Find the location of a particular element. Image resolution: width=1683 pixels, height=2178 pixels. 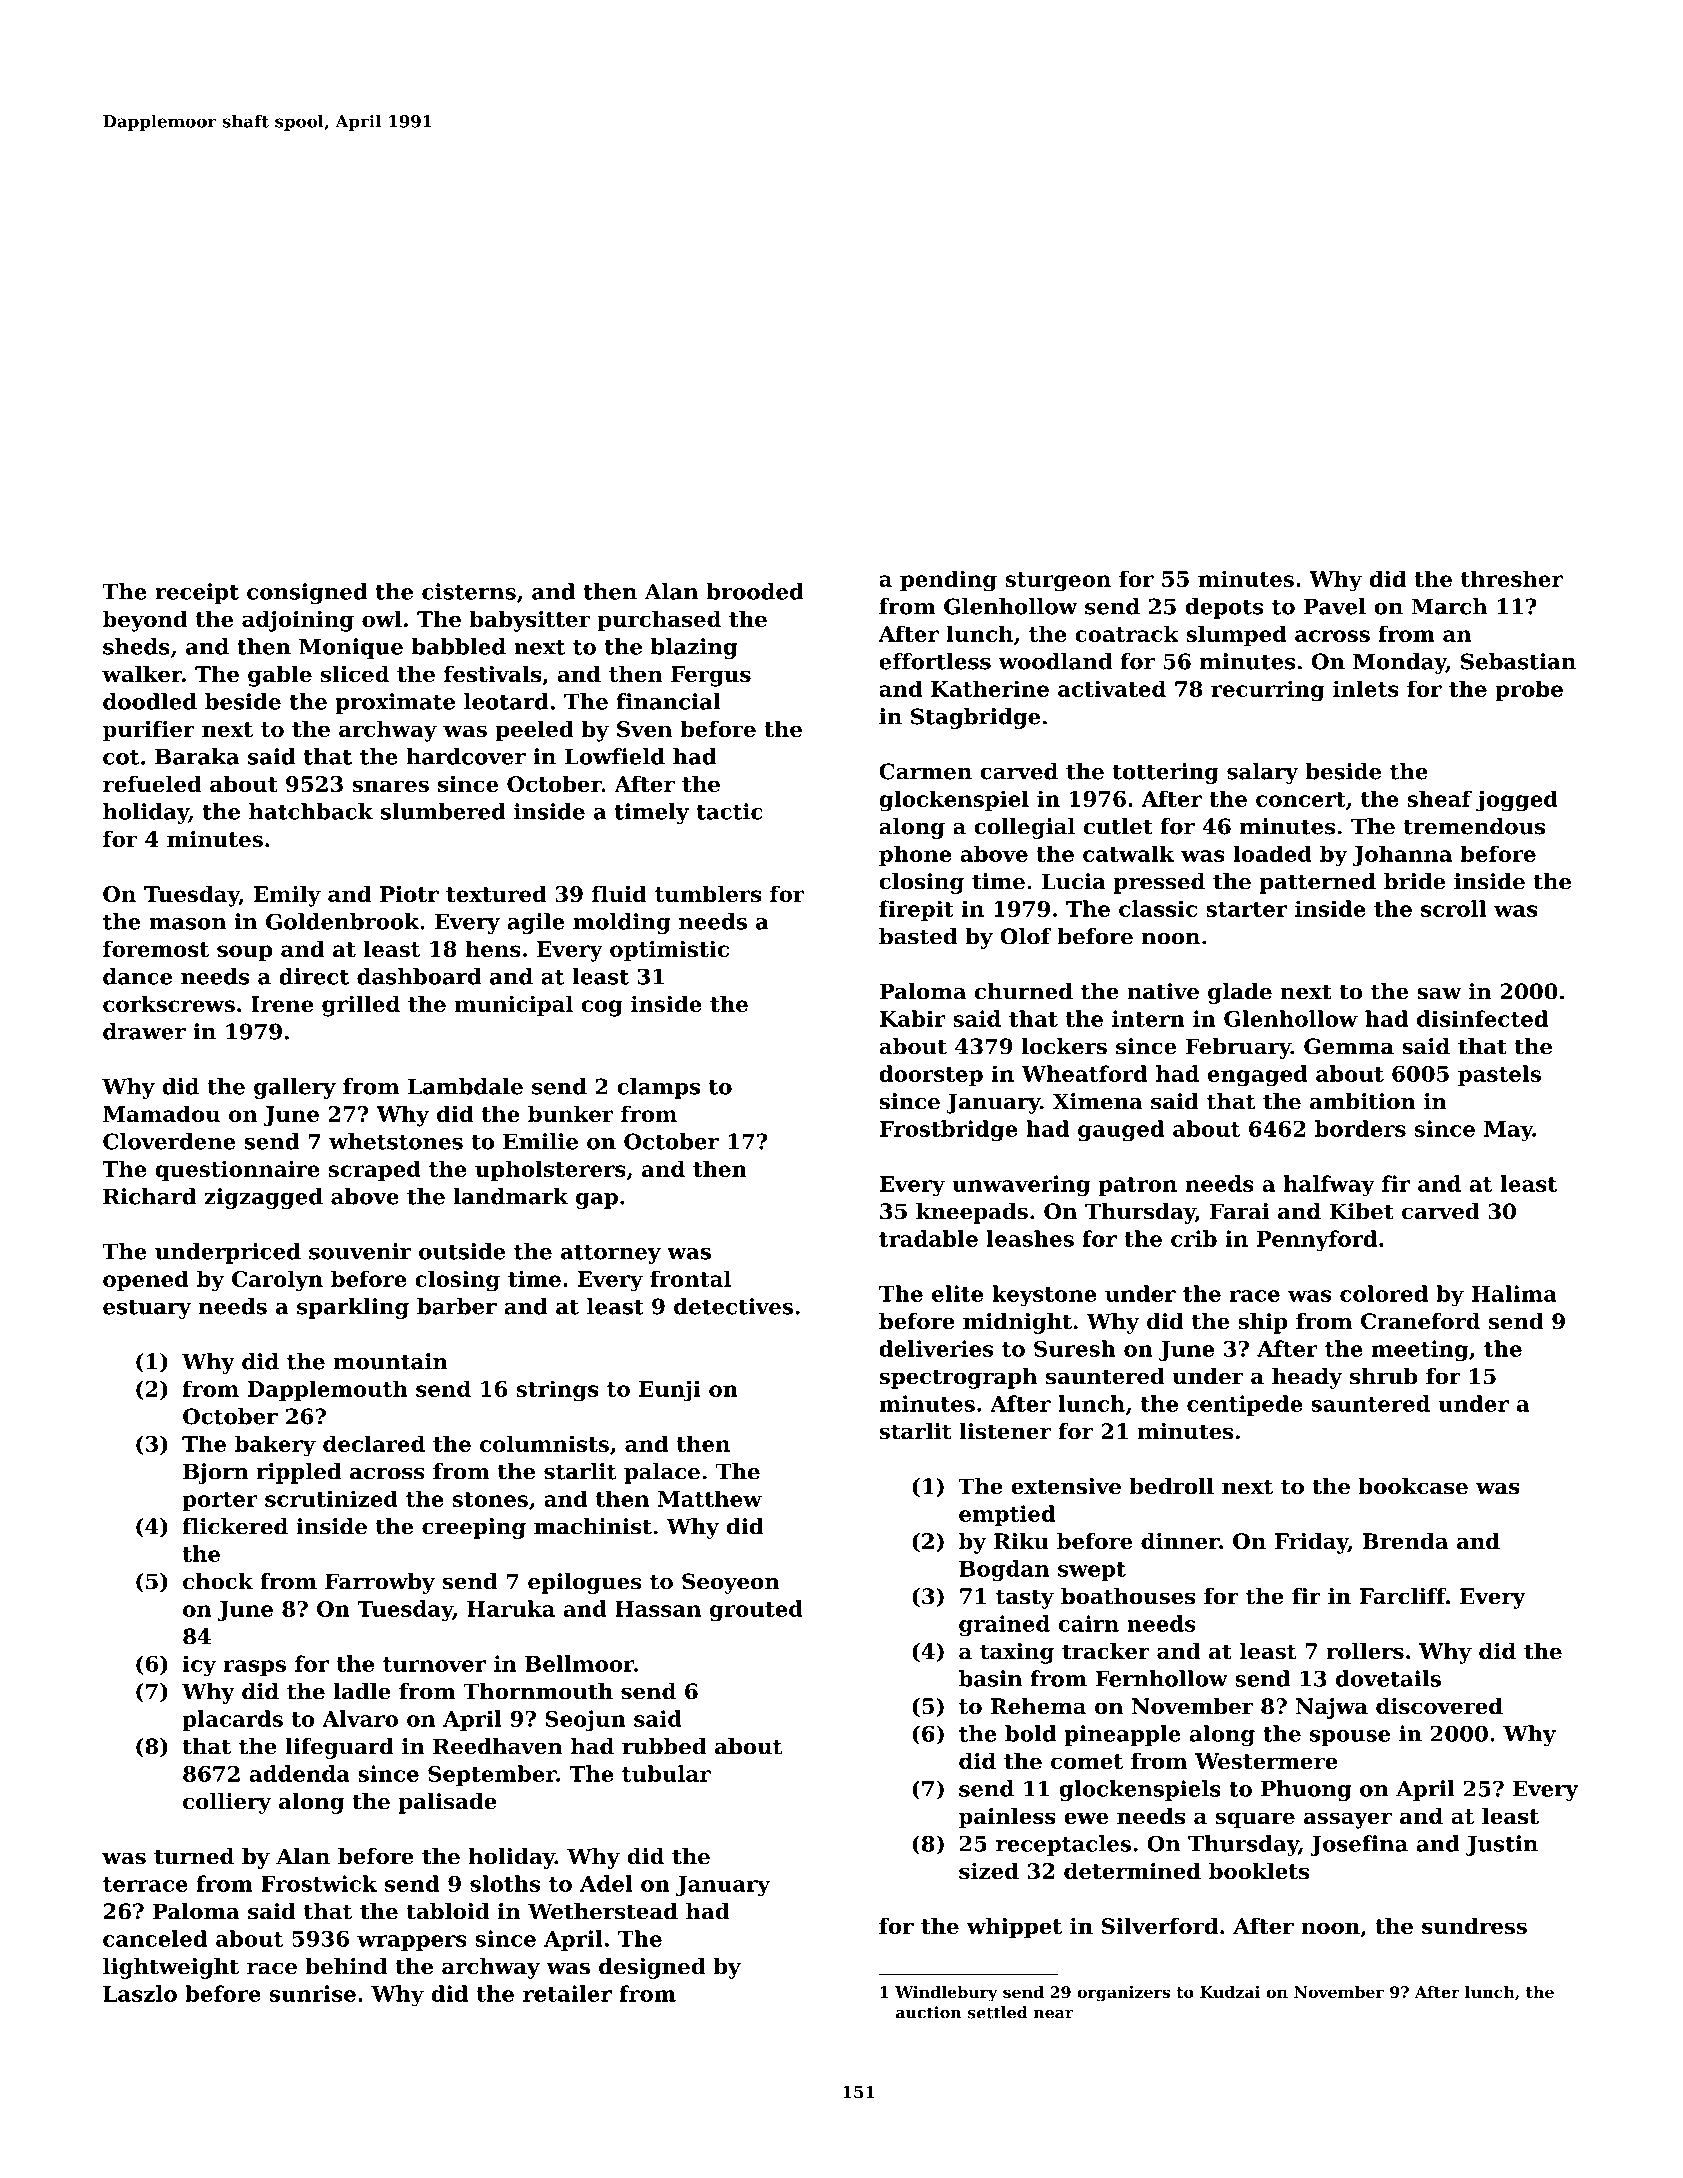

Halima is located at coordinates (1514, 1293).
